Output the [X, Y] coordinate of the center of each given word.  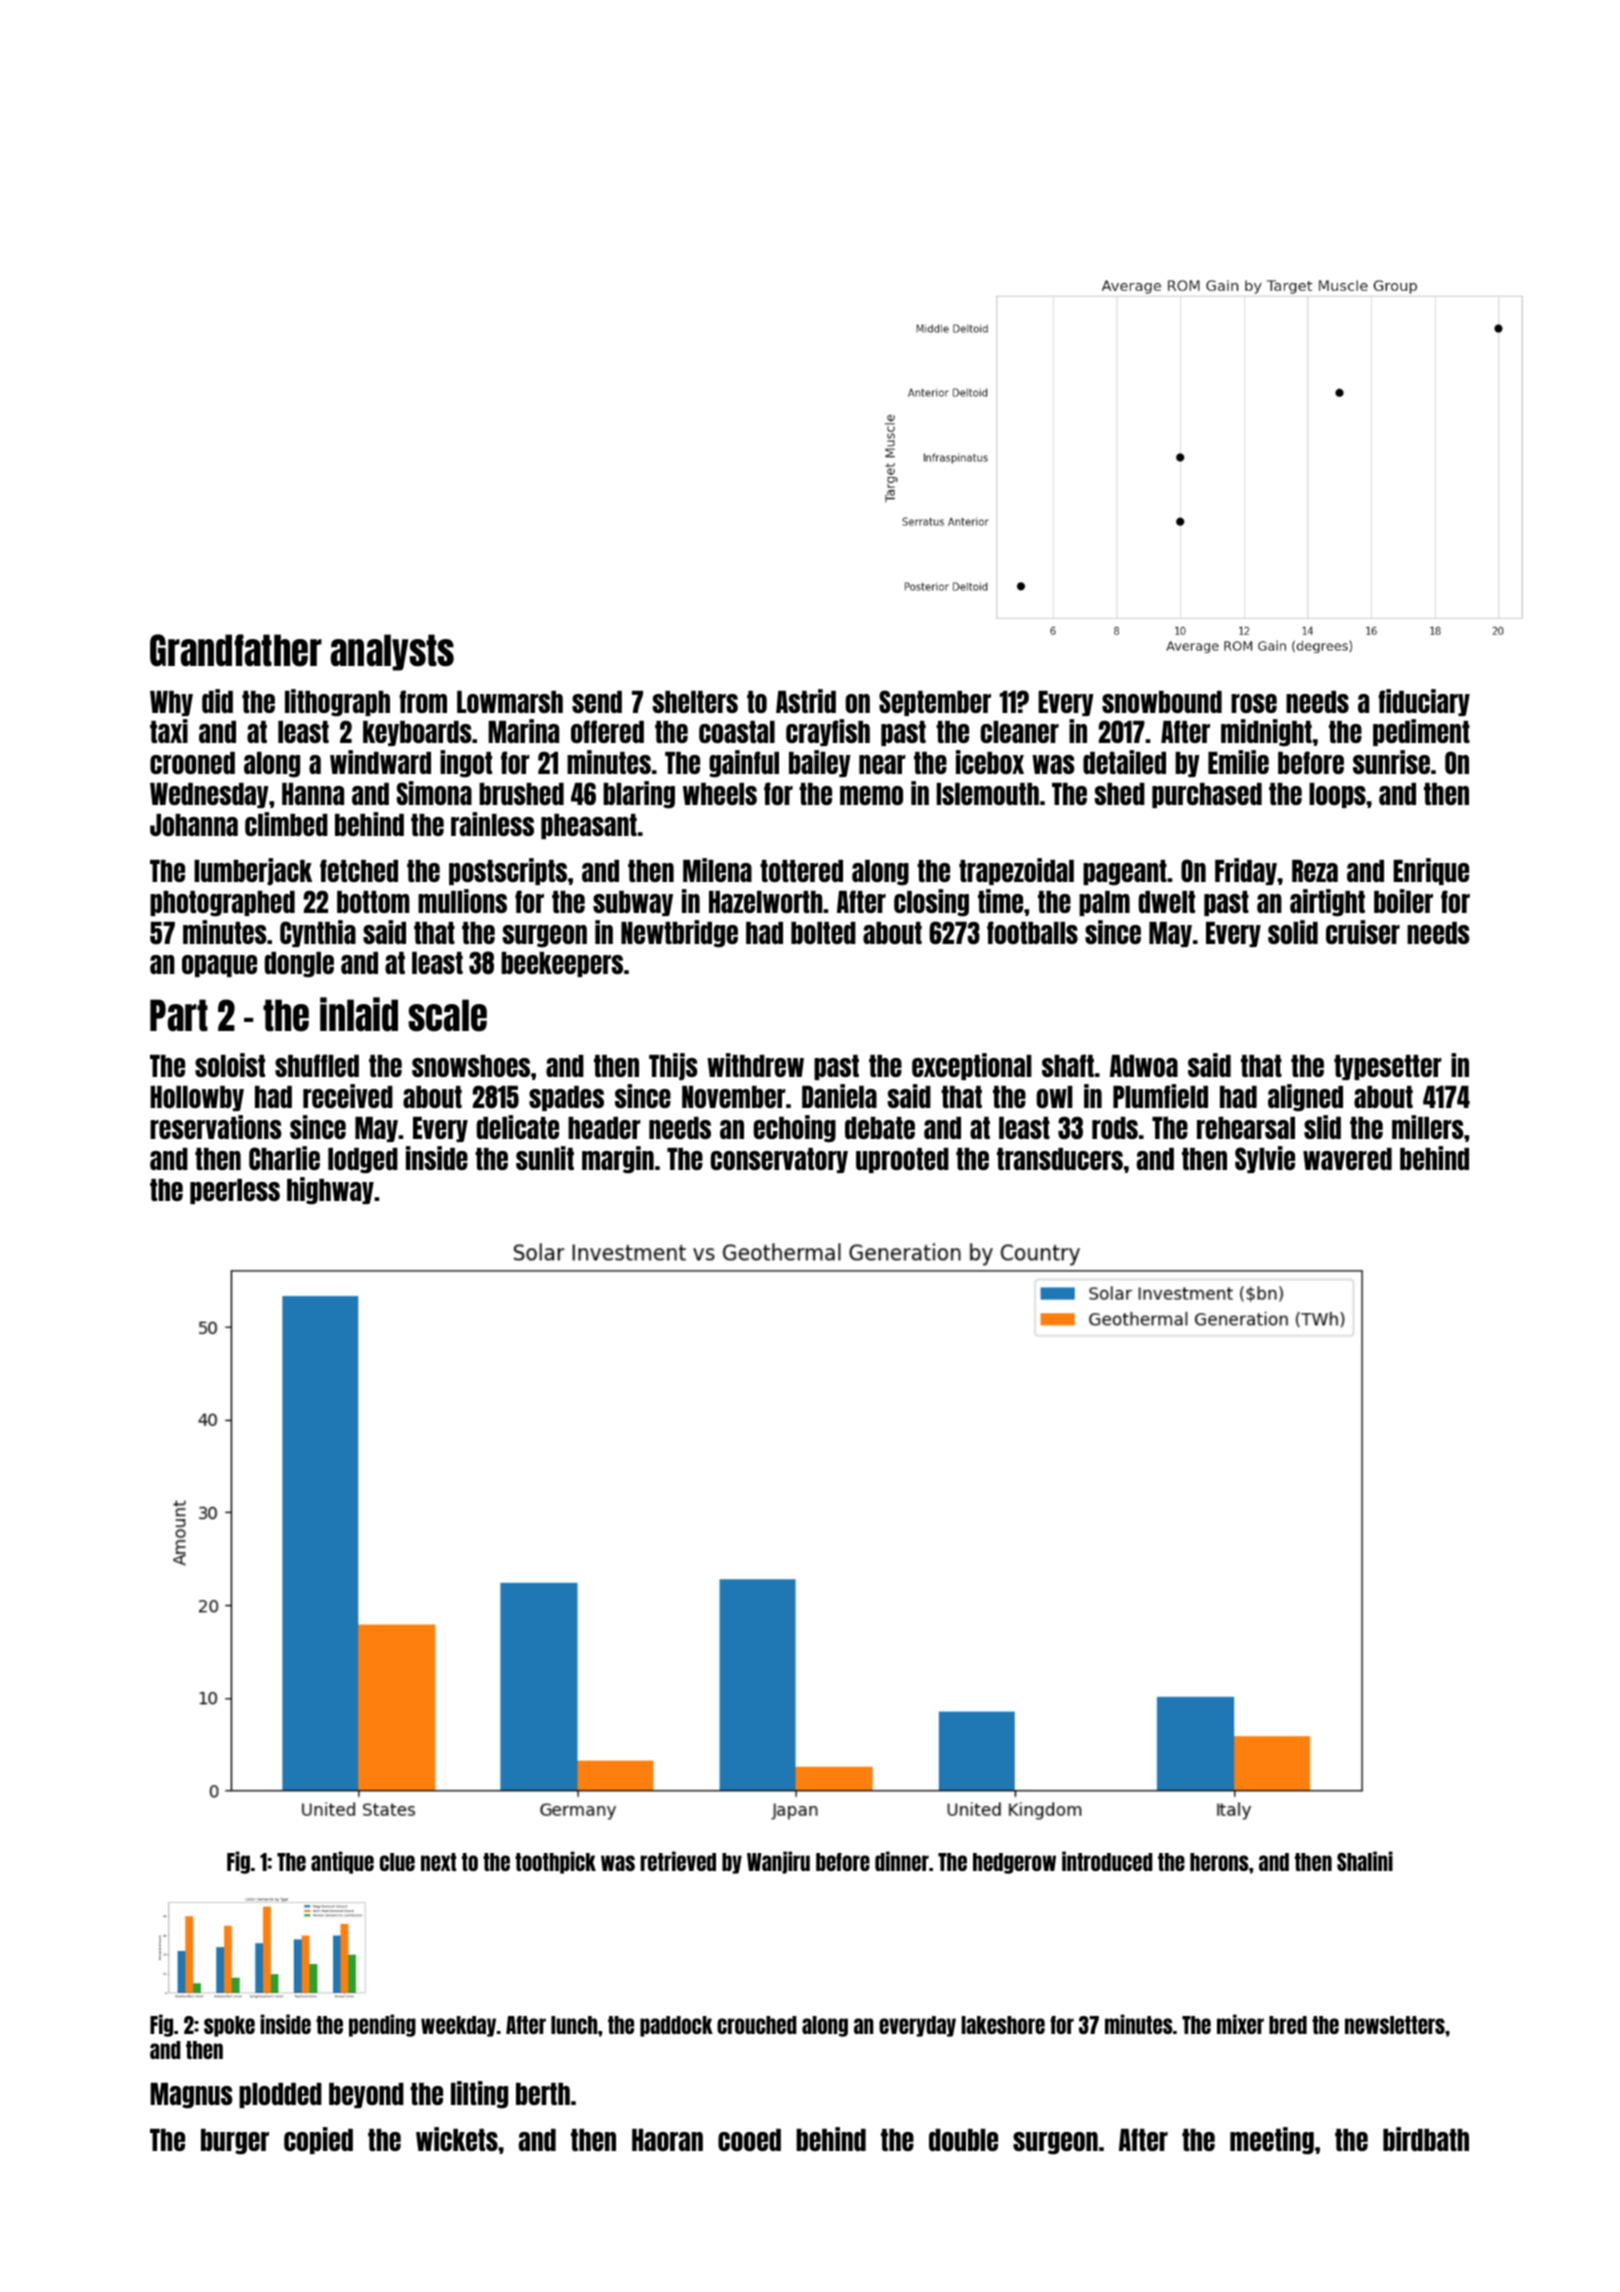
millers [1428, 1127]
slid [1322, 1127]
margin [618, 1160]
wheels [720, 794]
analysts [392, 652]
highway [330, 1191]
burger [235, 2142]
